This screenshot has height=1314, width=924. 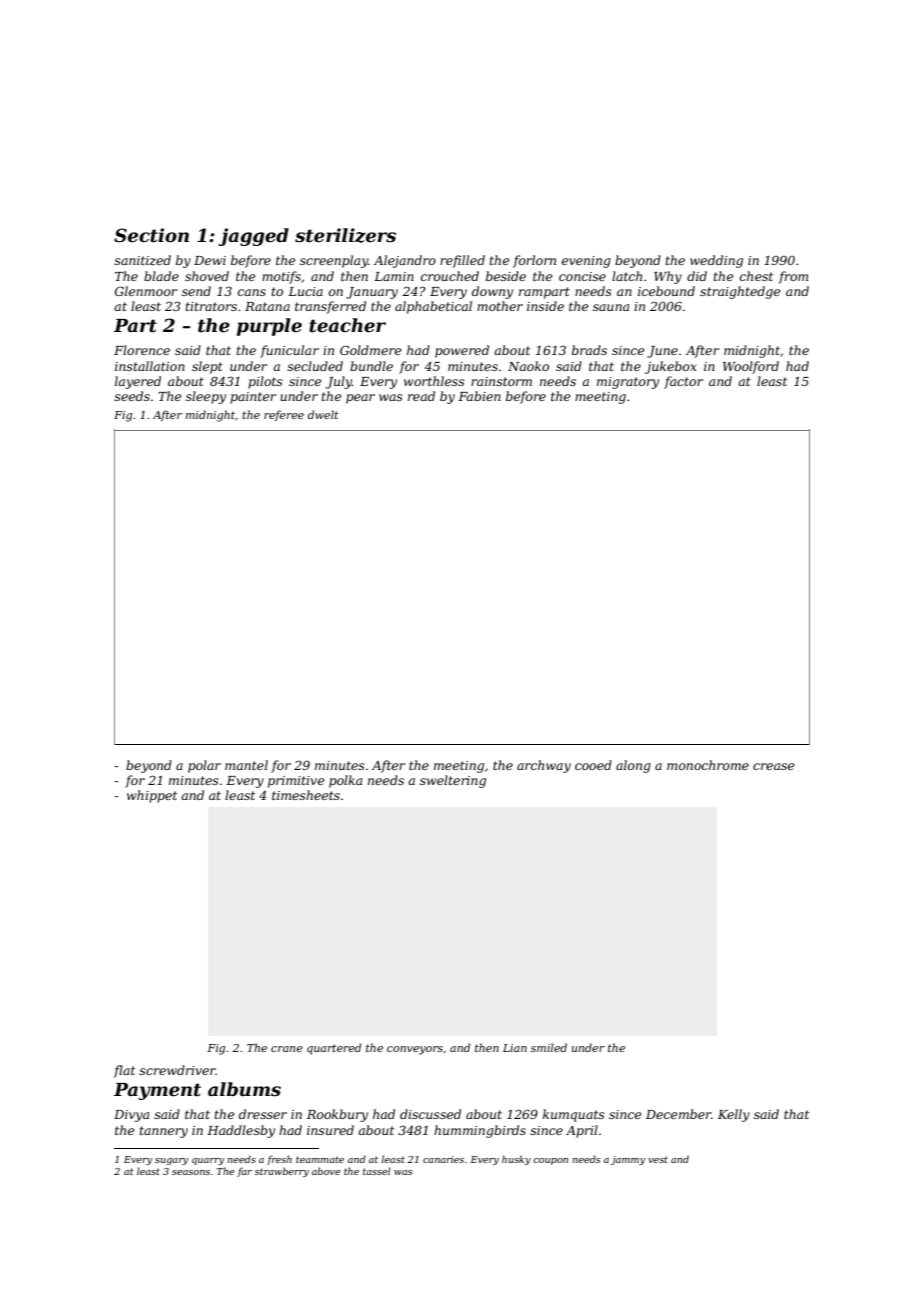 What do you see at coordinates (751, 367) in the screenshot?
I see `Woolford` at bounding box center [751, 367].
